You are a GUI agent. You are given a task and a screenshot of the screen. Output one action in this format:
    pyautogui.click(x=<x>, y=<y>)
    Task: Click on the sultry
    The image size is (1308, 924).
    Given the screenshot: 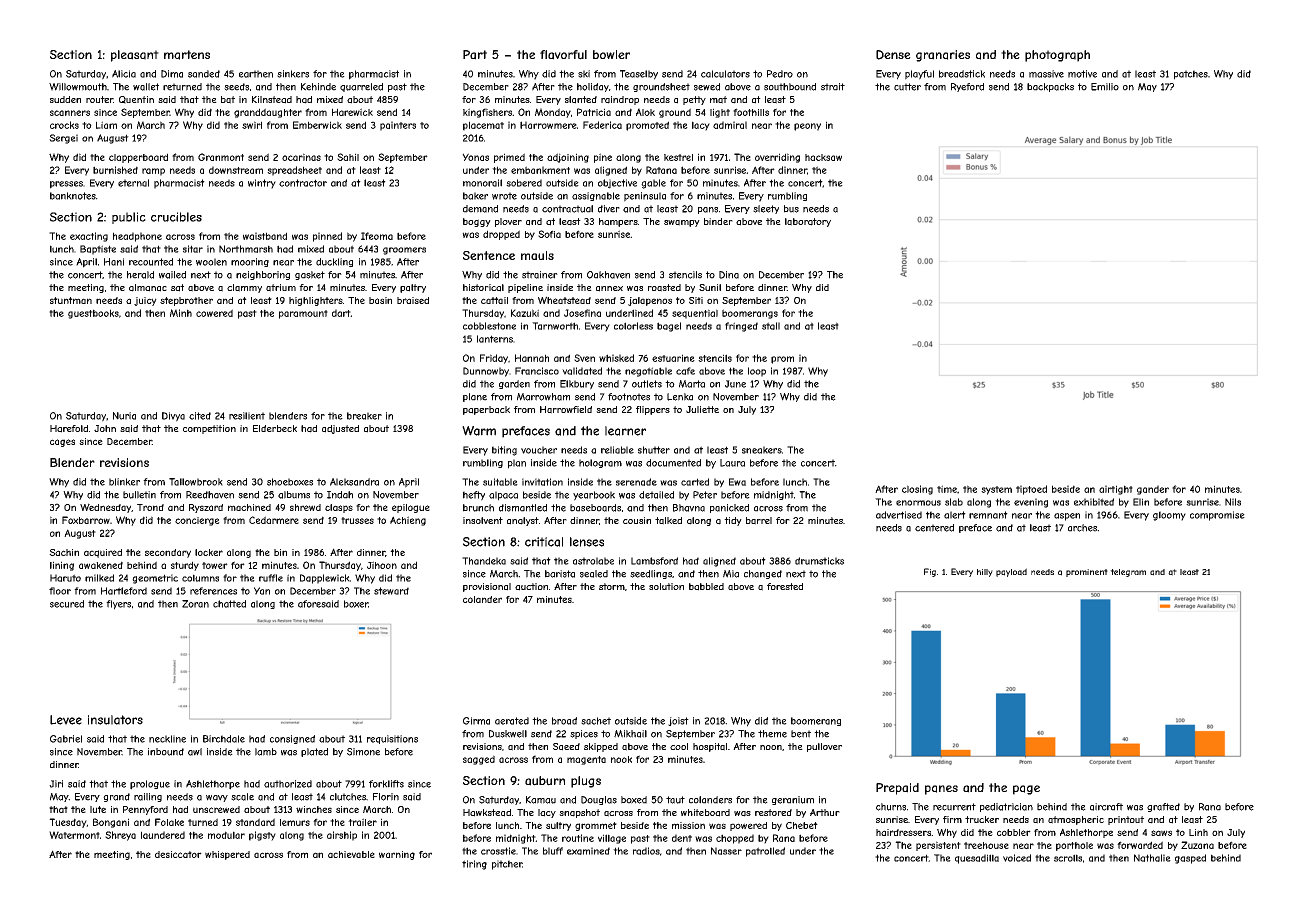 What is the action you would take?
    pyautogui.click(x=558, y=826)
